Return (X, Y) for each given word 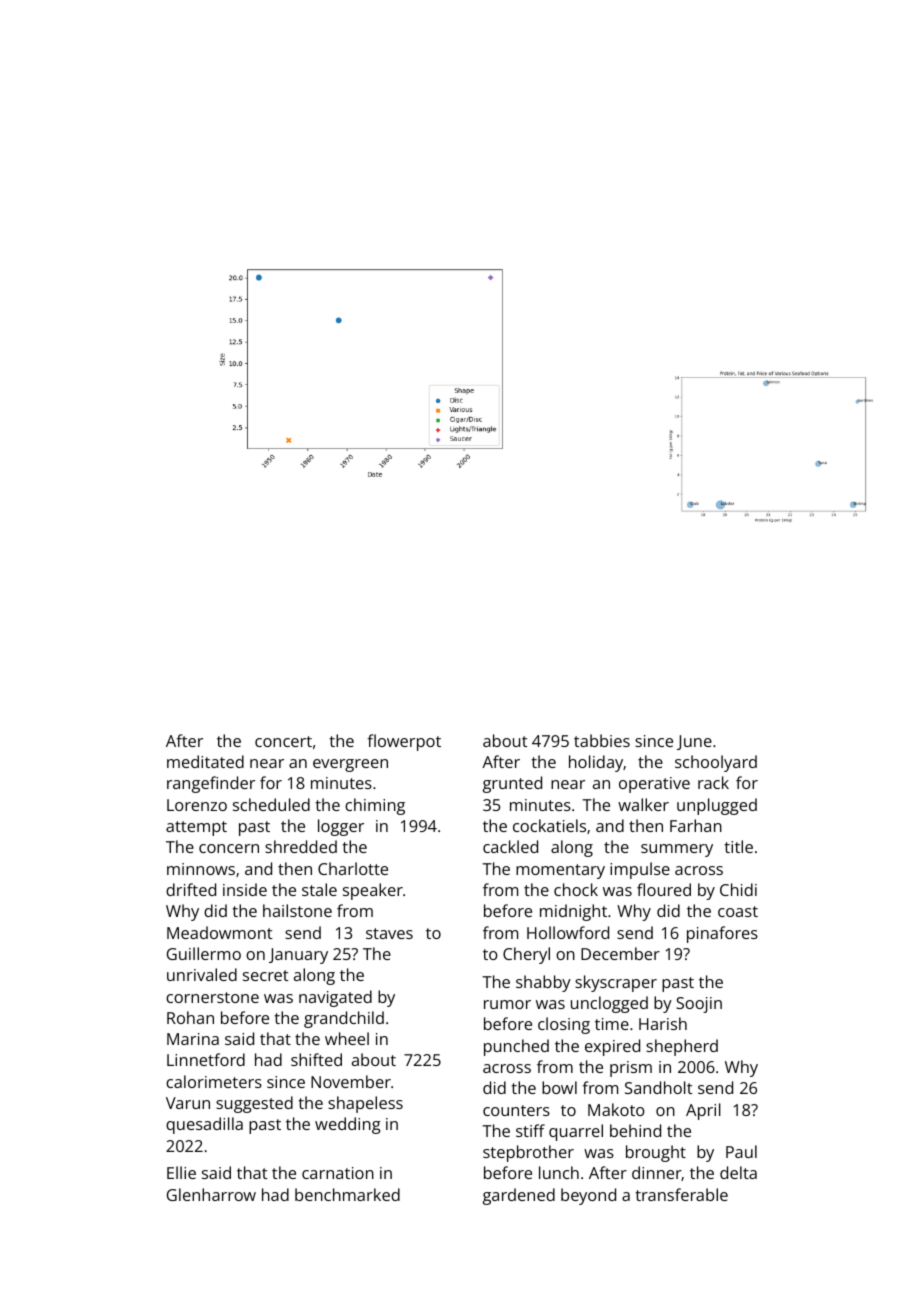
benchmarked (347, 1194)
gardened (519, 1196)
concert (283, 741)
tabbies (602, 740)
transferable (681, 1194)
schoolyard (716, 763)
